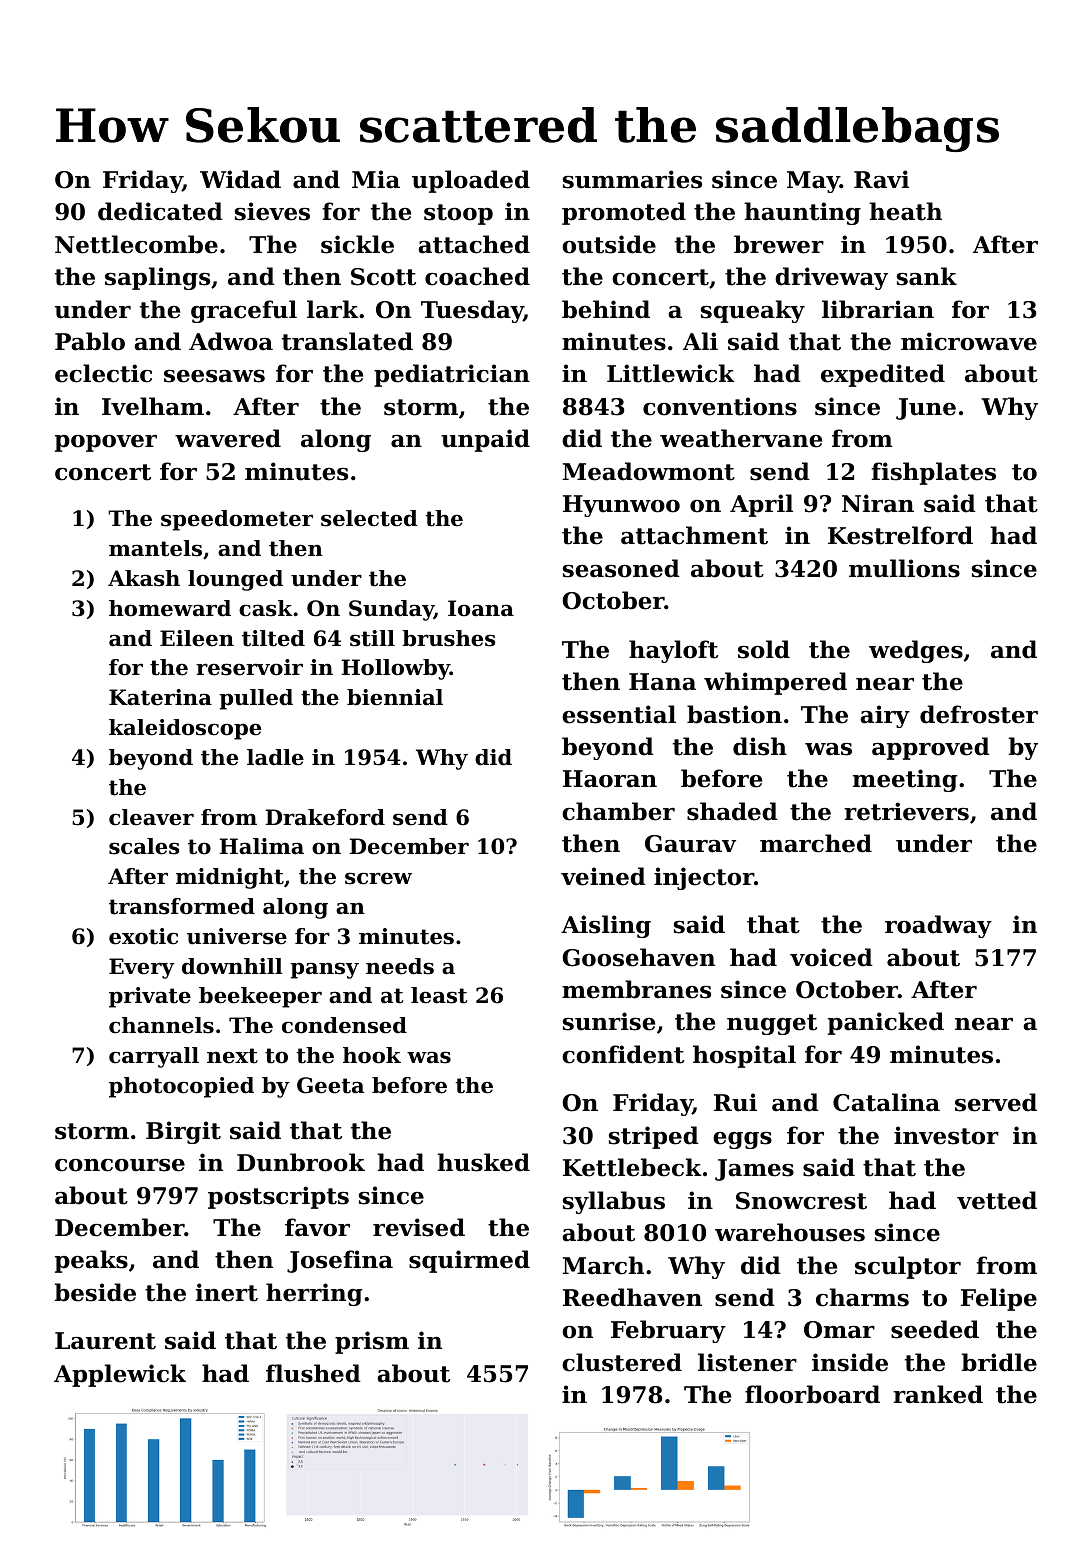  I want to click on speedometer, so click(237, 520).
